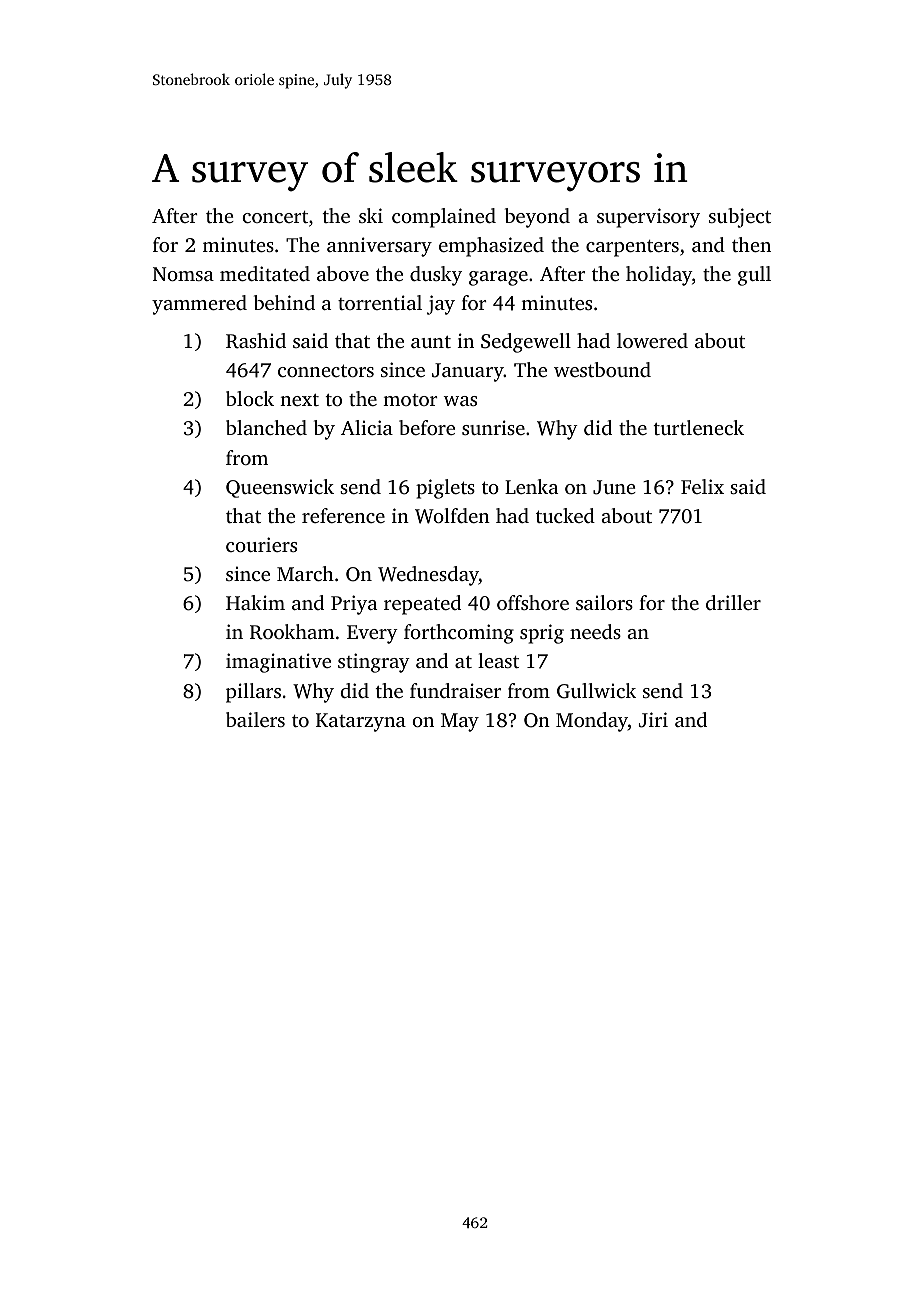  What do you see at coordinates (445, 489) in the screenshot?
I see `piglets` at bounding box center [445, 489].
